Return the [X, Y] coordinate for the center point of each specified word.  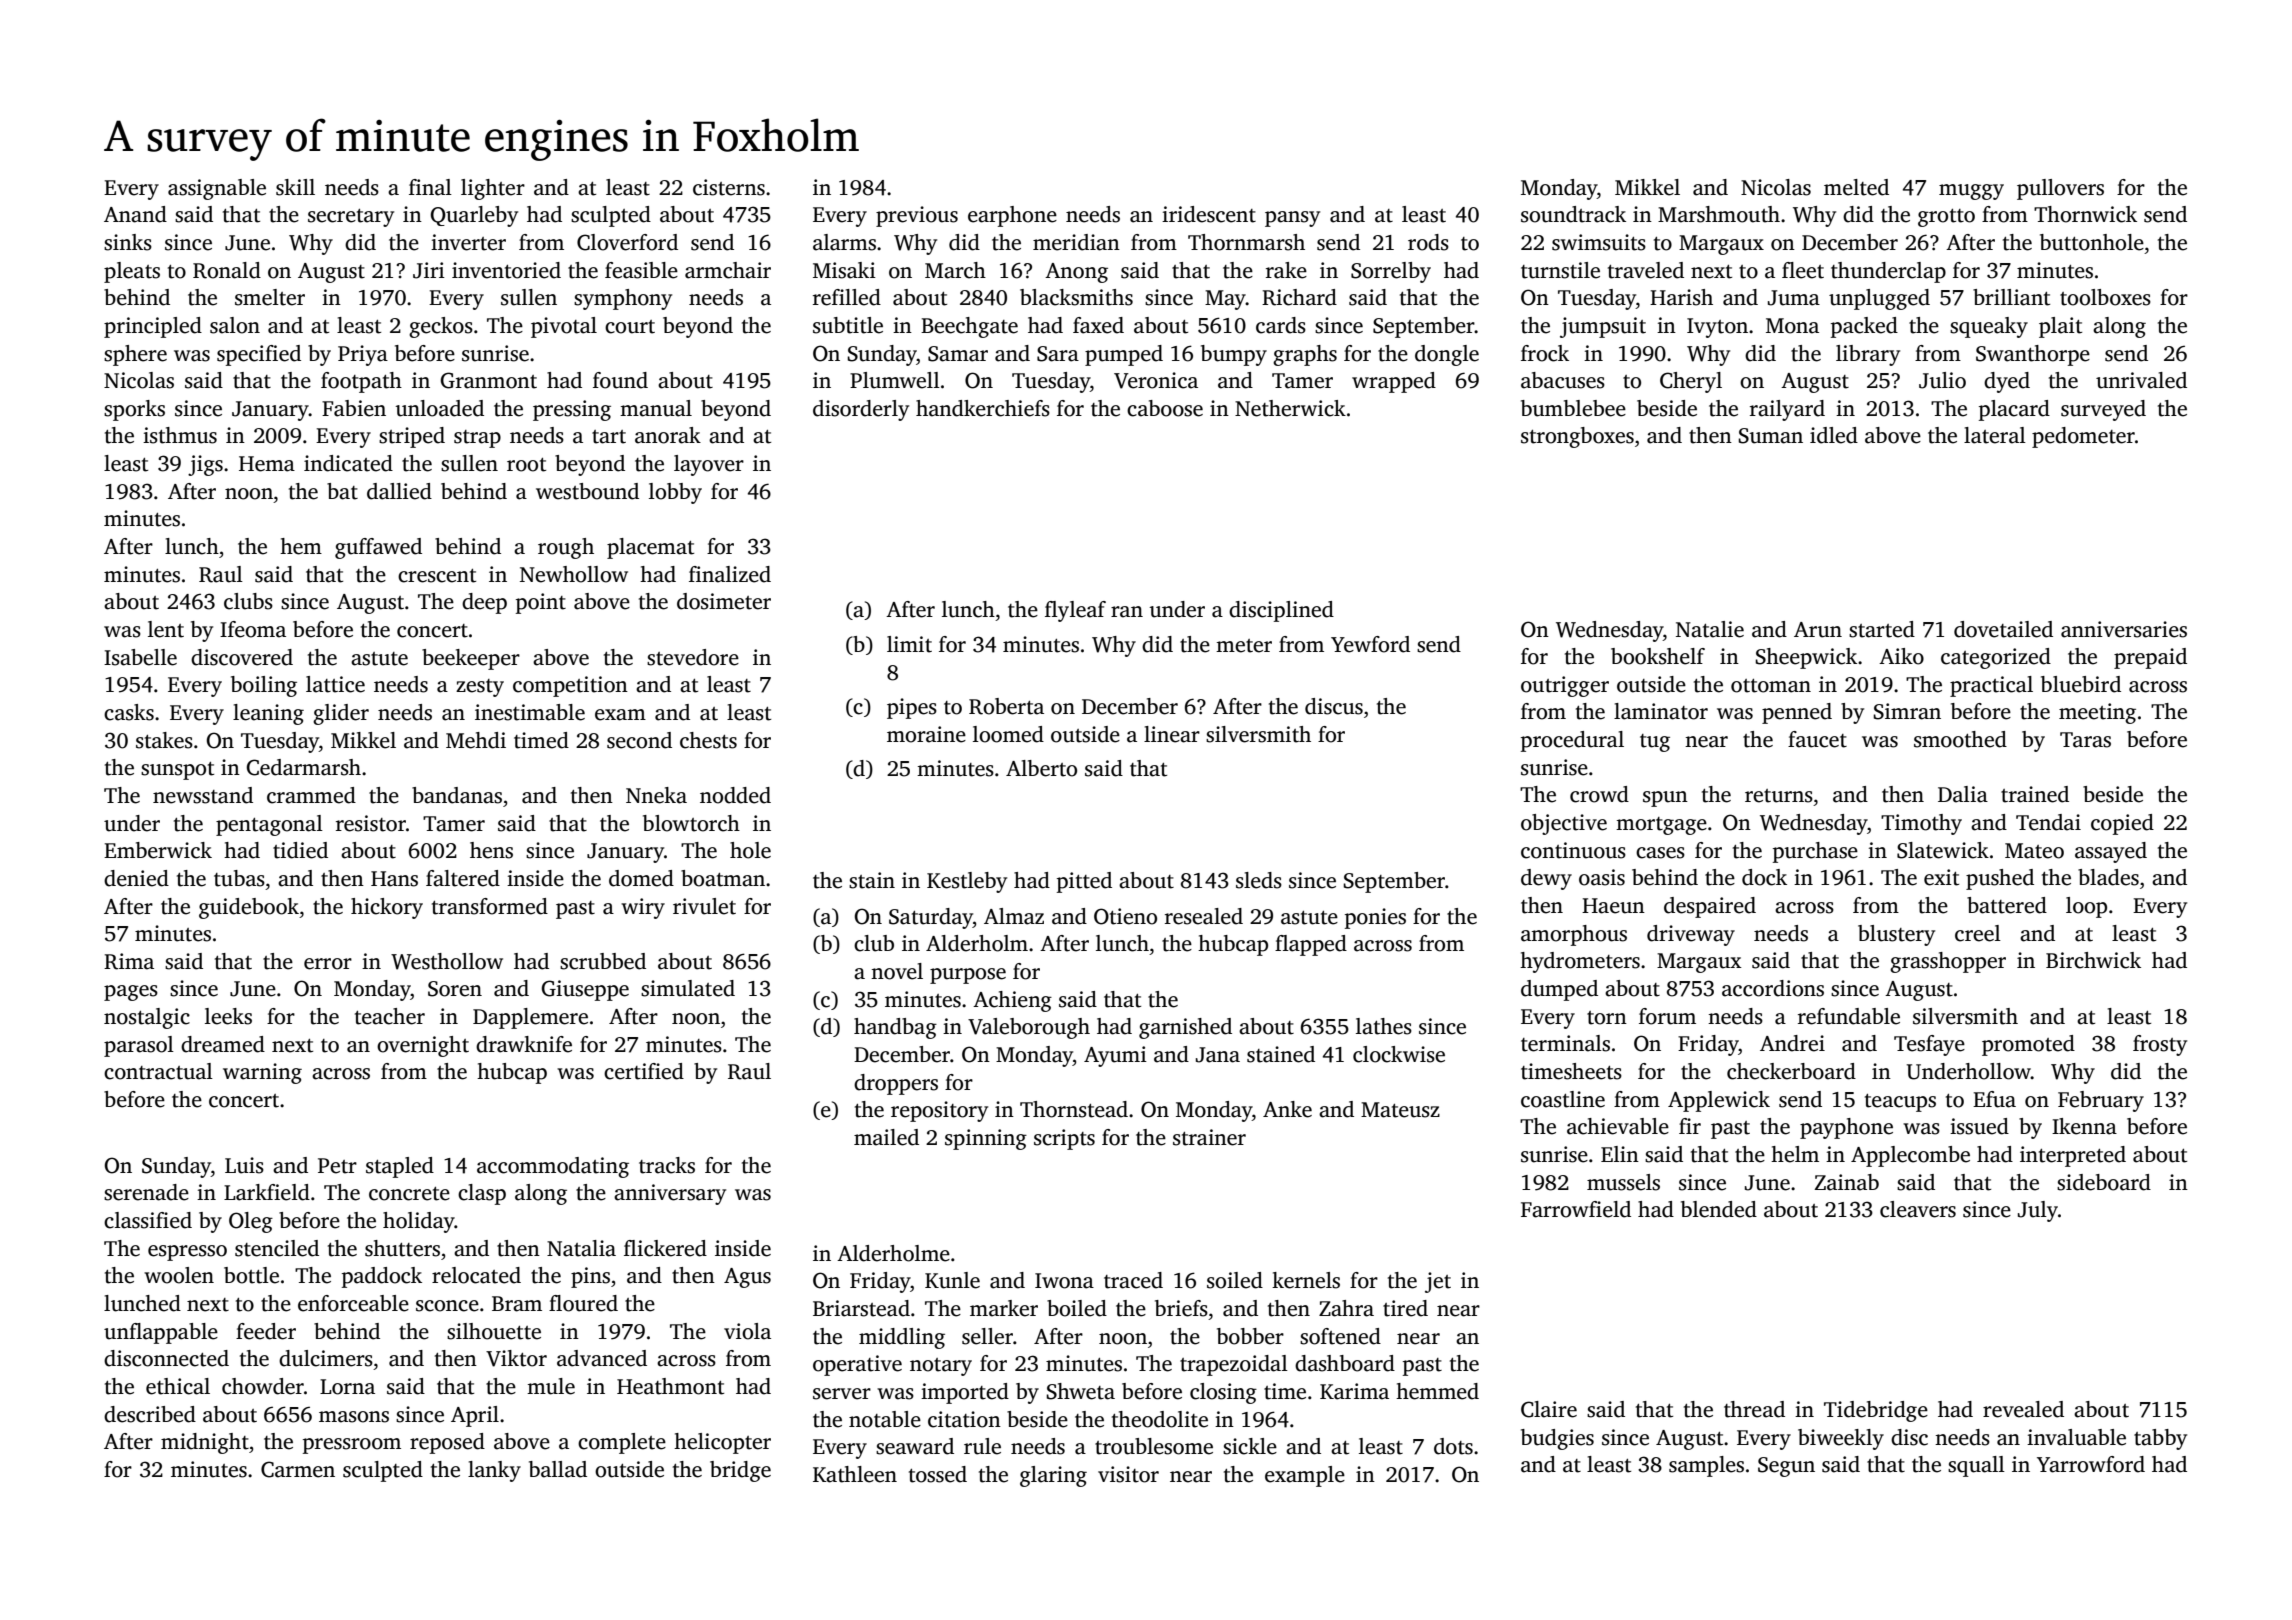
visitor [1128, 1474]
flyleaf [1075, 611]
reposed [447, 1443]
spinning [986, 1139]
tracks [667, 1165]
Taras [2085, 740]
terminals [1565, 1043]
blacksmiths [1076, 297]
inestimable [530, 712]
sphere [135, 355]
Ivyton [1717, 328]
